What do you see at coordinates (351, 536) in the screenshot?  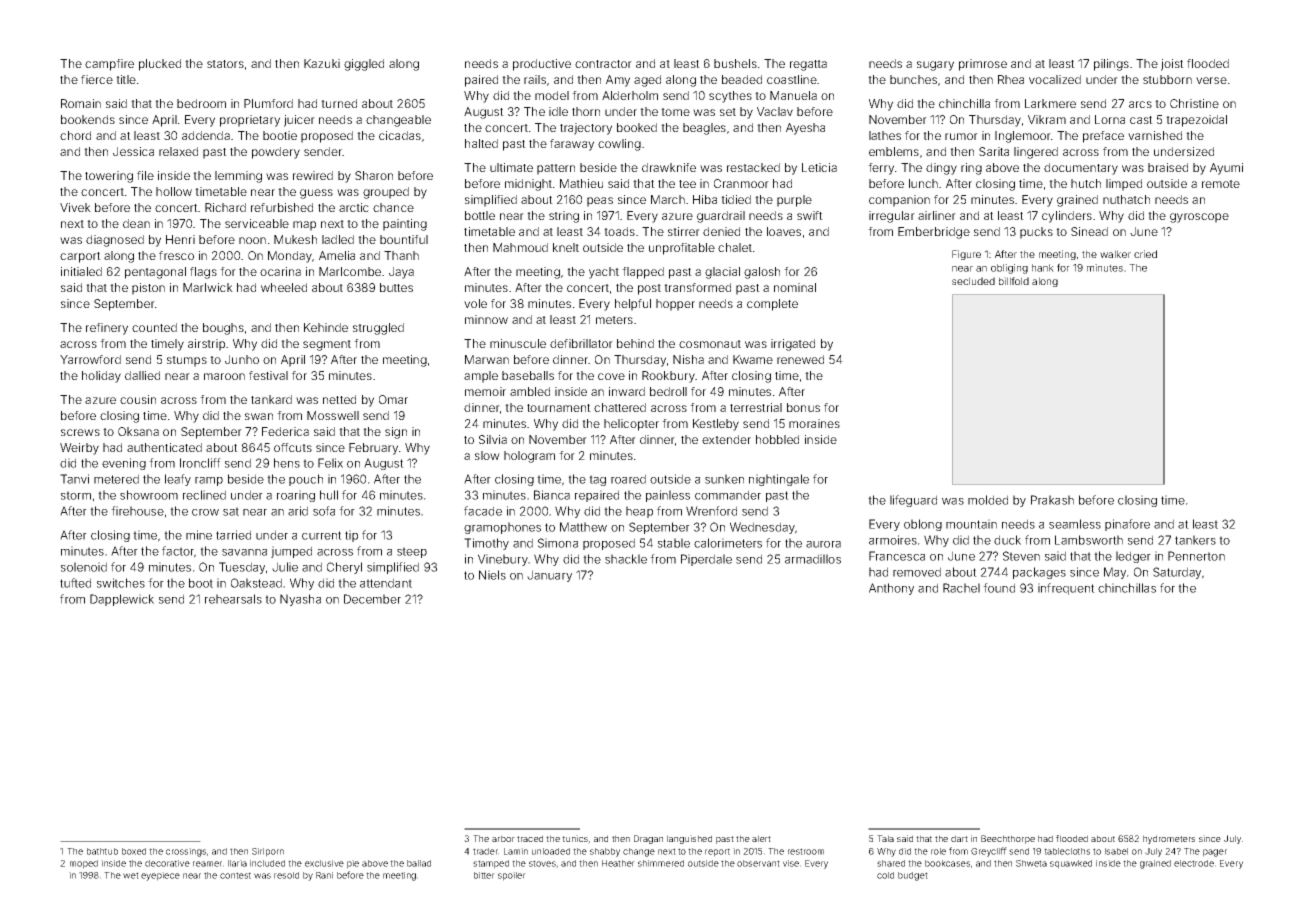 I see `tip` at bounding box center [351, 536].
